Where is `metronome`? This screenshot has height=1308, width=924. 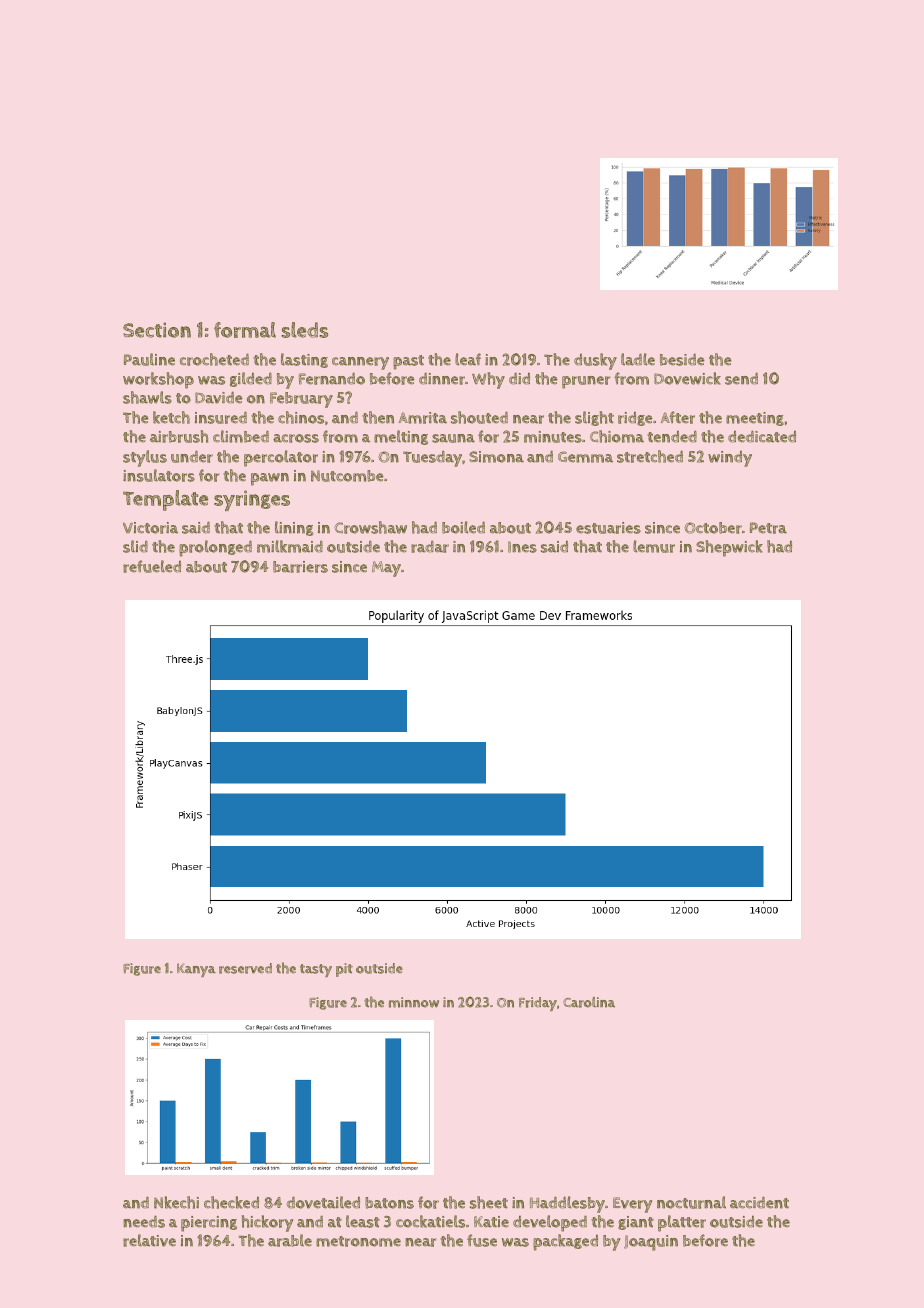 metronome is located at coordinates (358, 1241).
